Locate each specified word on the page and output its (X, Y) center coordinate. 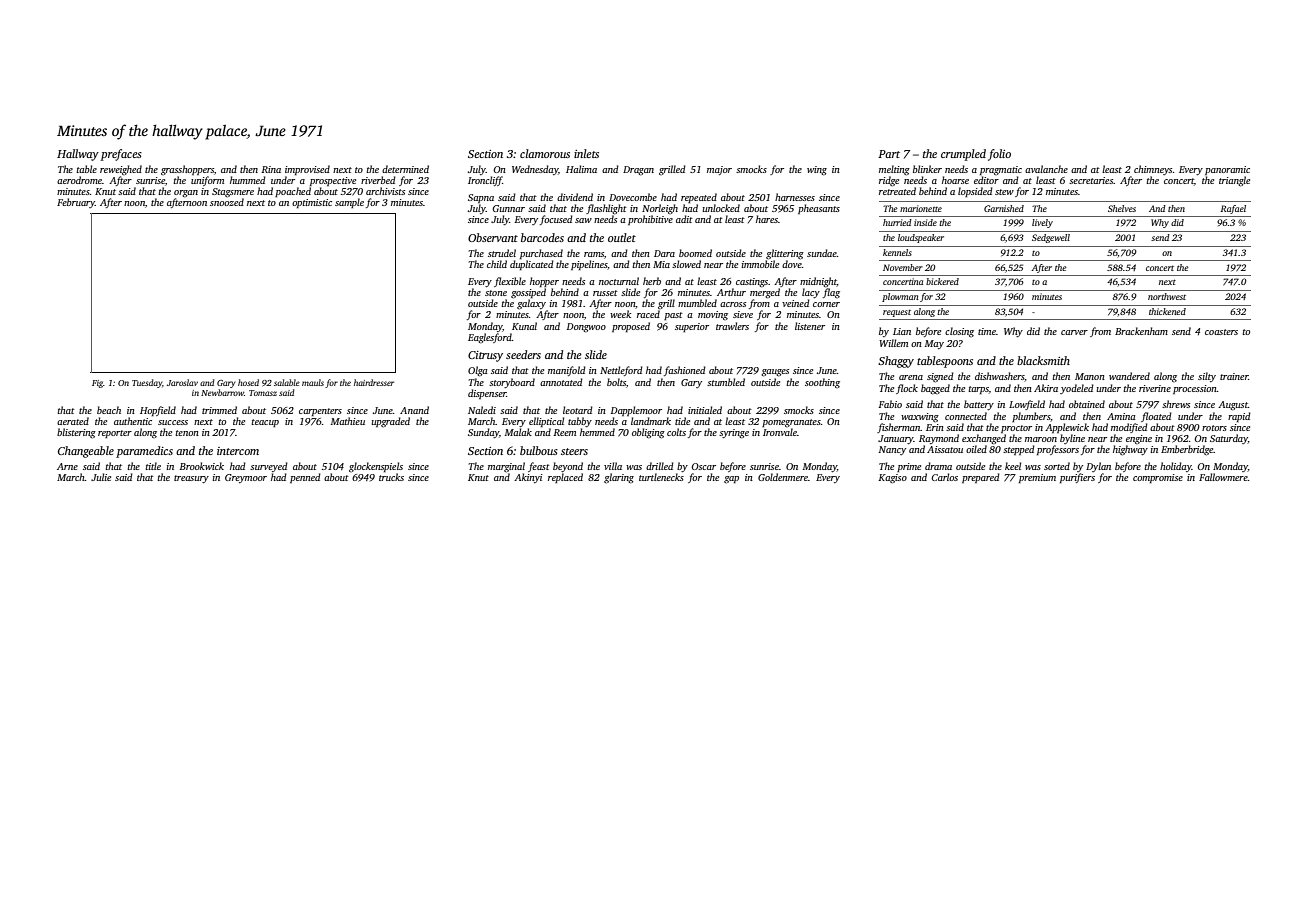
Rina (271, 169)
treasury (191, 479)
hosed (248, 382)
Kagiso (893, 479)
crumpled (963, 155)
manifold (567, 371)
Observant (493, 237)
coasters (1221, 332)
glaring (619, 478)
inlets (586, 153)
